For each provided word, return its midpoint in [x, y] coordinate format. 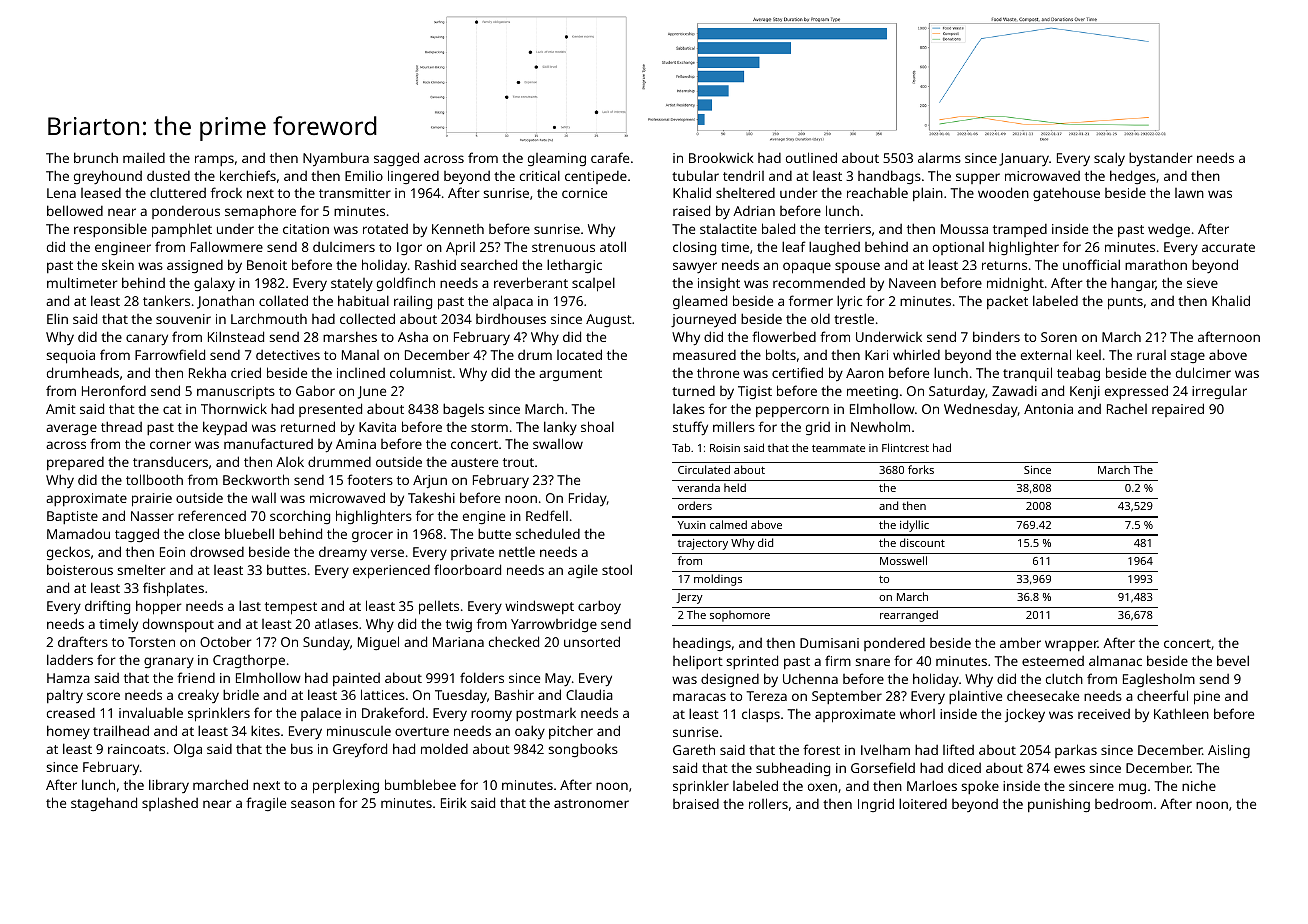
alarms [939, 157]
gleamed [700, 302]
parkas [1076, 751]
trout [518, 462]
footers [370, 479]
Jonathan [225, 302]
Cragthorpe [249, 661]
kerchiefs [248, 175]
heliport [698, 662]
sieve [1202, 283]
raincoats [136, 749]
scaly [1109, 159]
